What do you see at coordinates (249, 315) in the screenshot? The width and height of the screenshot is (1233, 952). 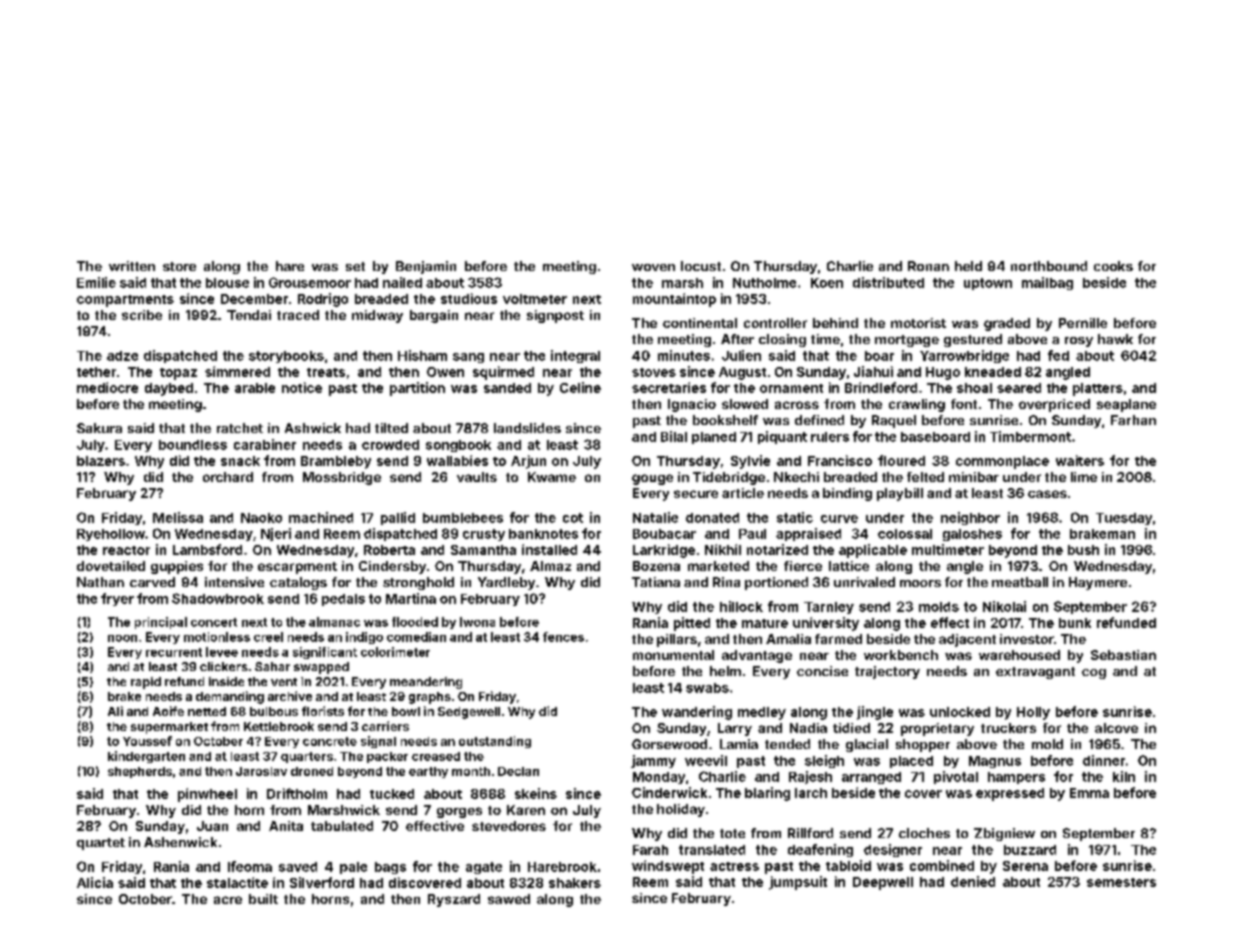 I see `Tendai` at bounding box center [249, 315].
